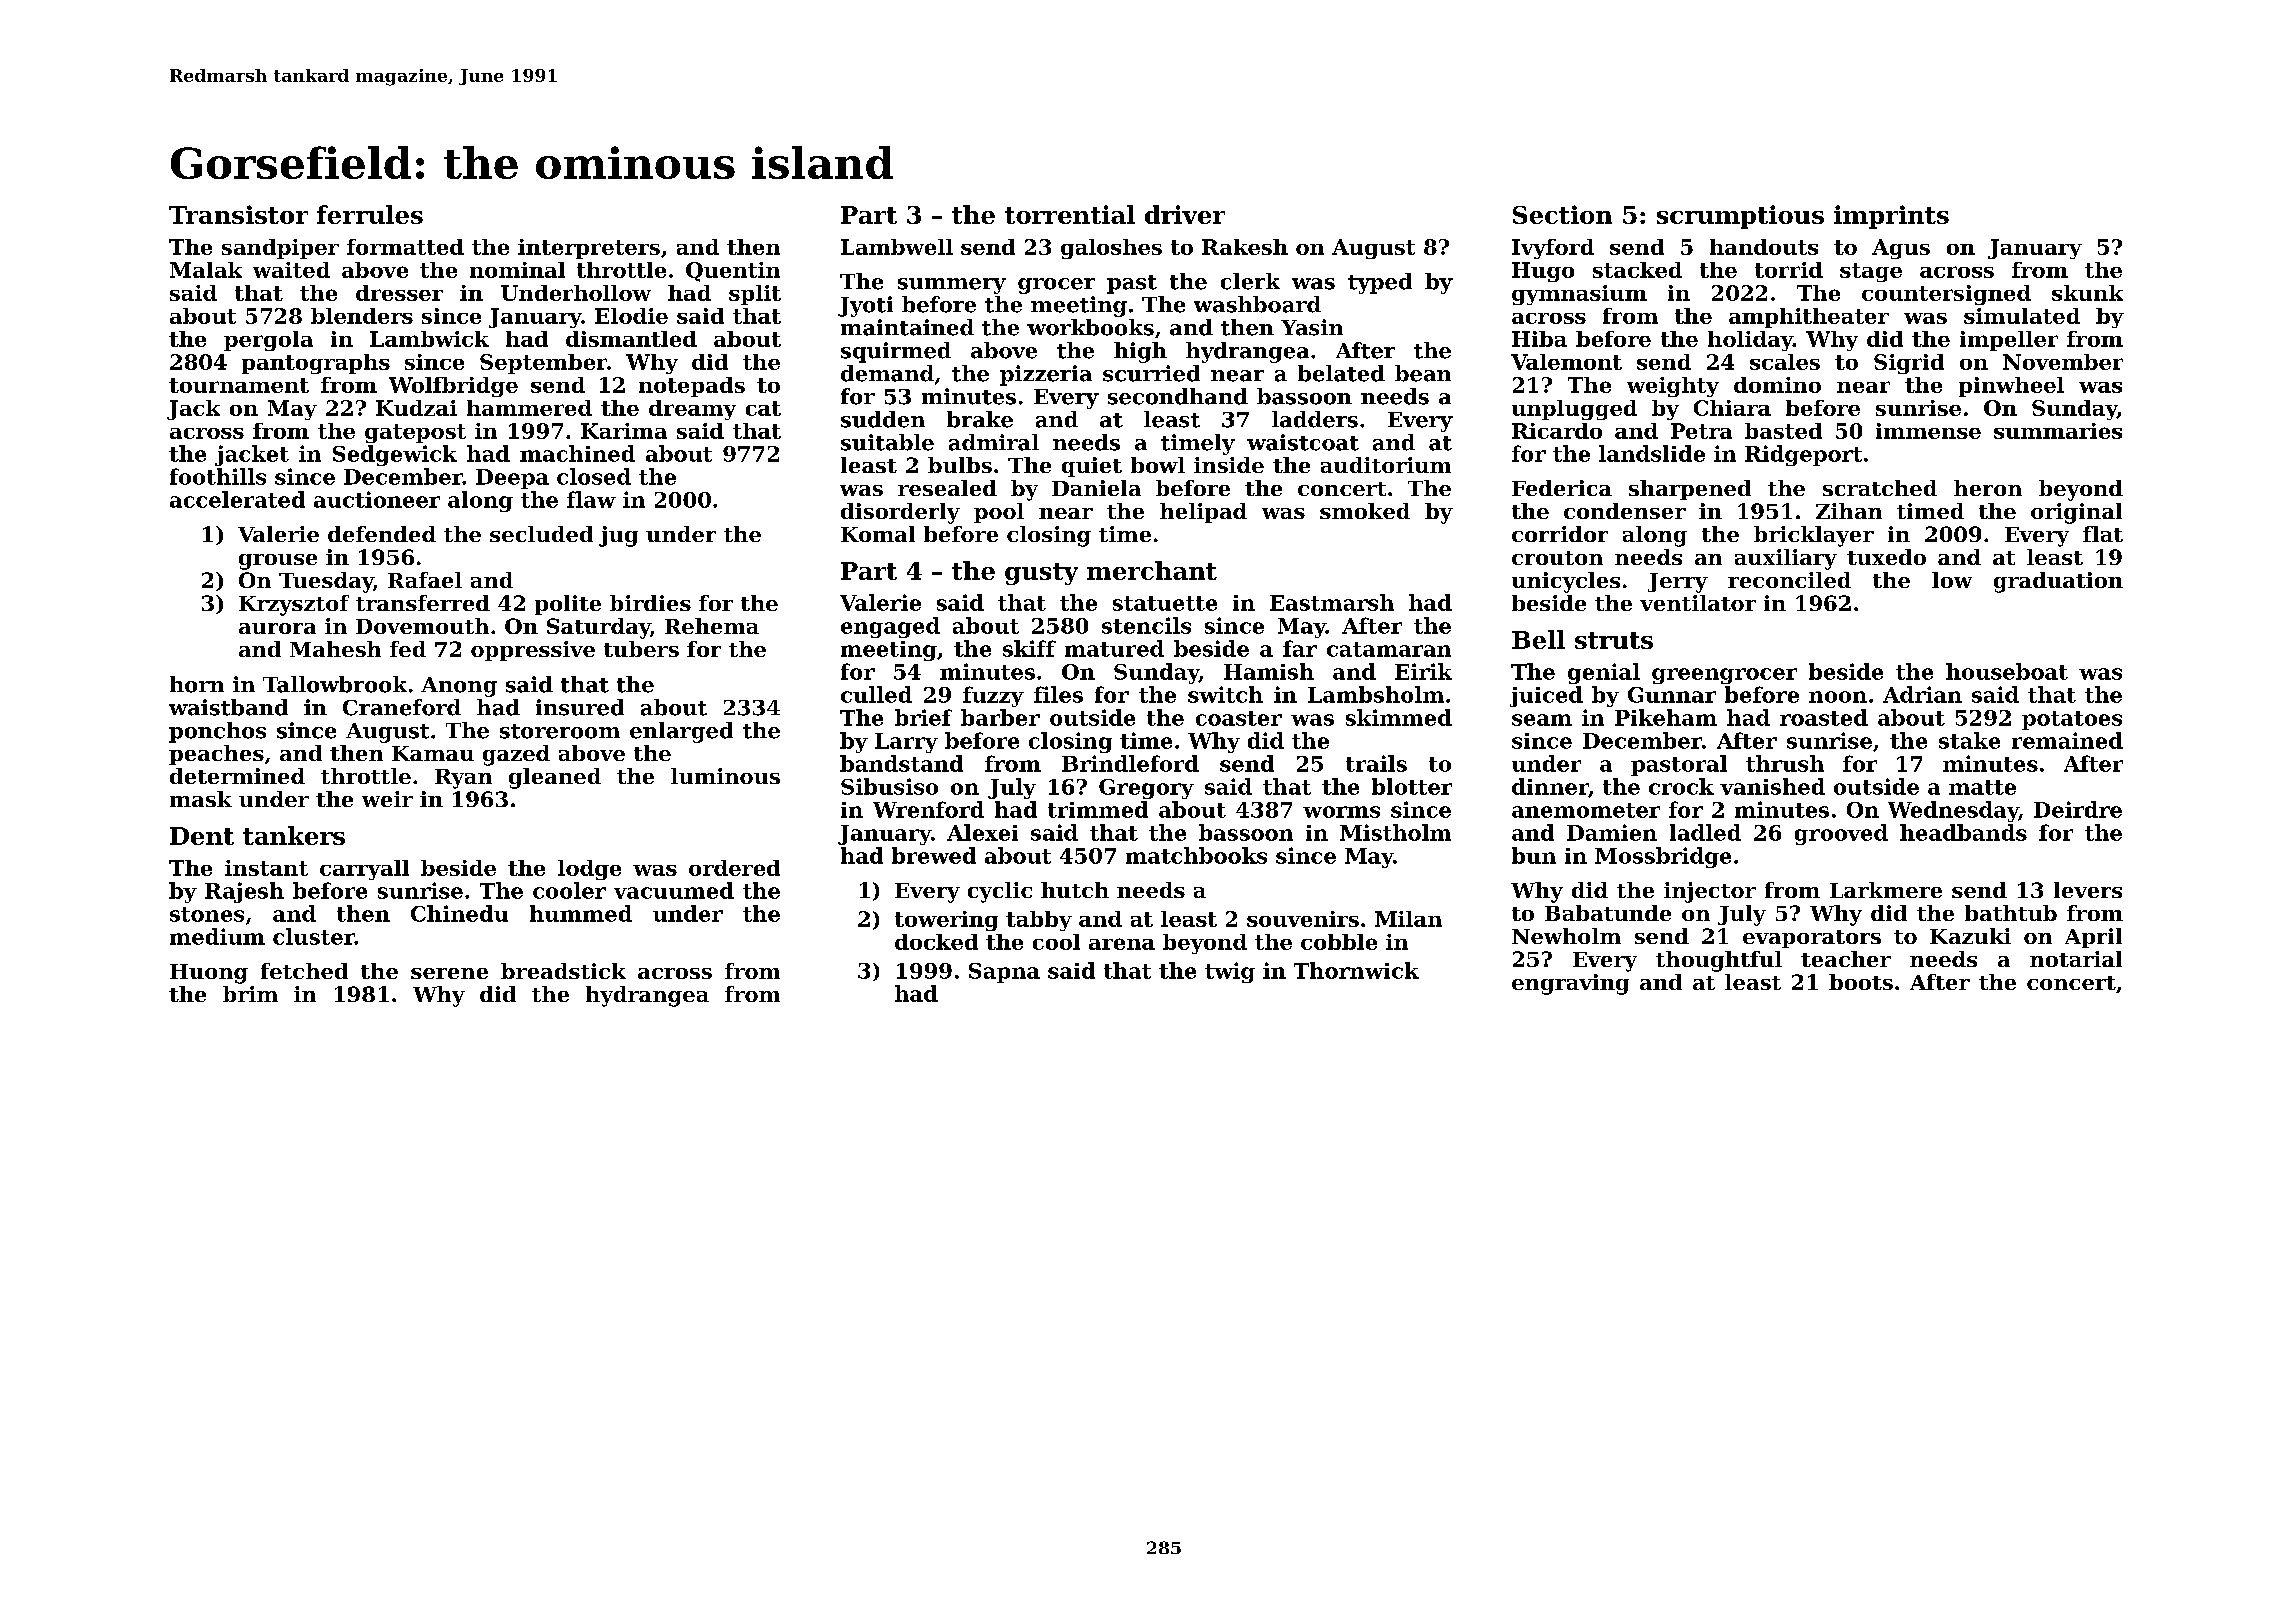 Image resolution: width=2292 pixels, height=1620 pixels. What do you see at coordinates (1185, 214) in the screenshot?
I see `driver` at bounding box center [1185, 214].
